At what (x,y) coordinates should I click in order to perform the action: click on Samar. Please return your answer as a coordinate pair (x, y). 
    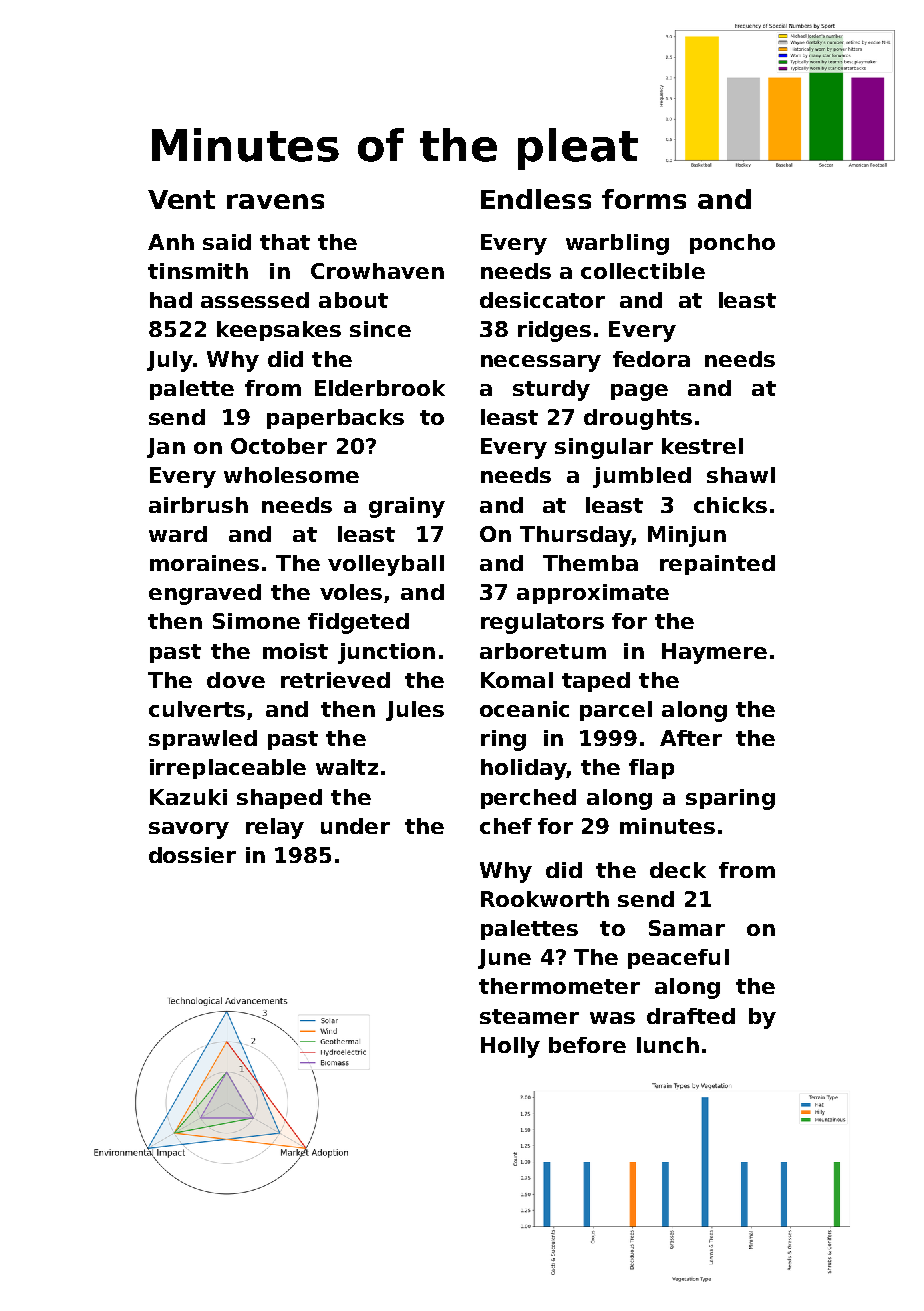
    Looking at the image, I should click on (687, 928).
